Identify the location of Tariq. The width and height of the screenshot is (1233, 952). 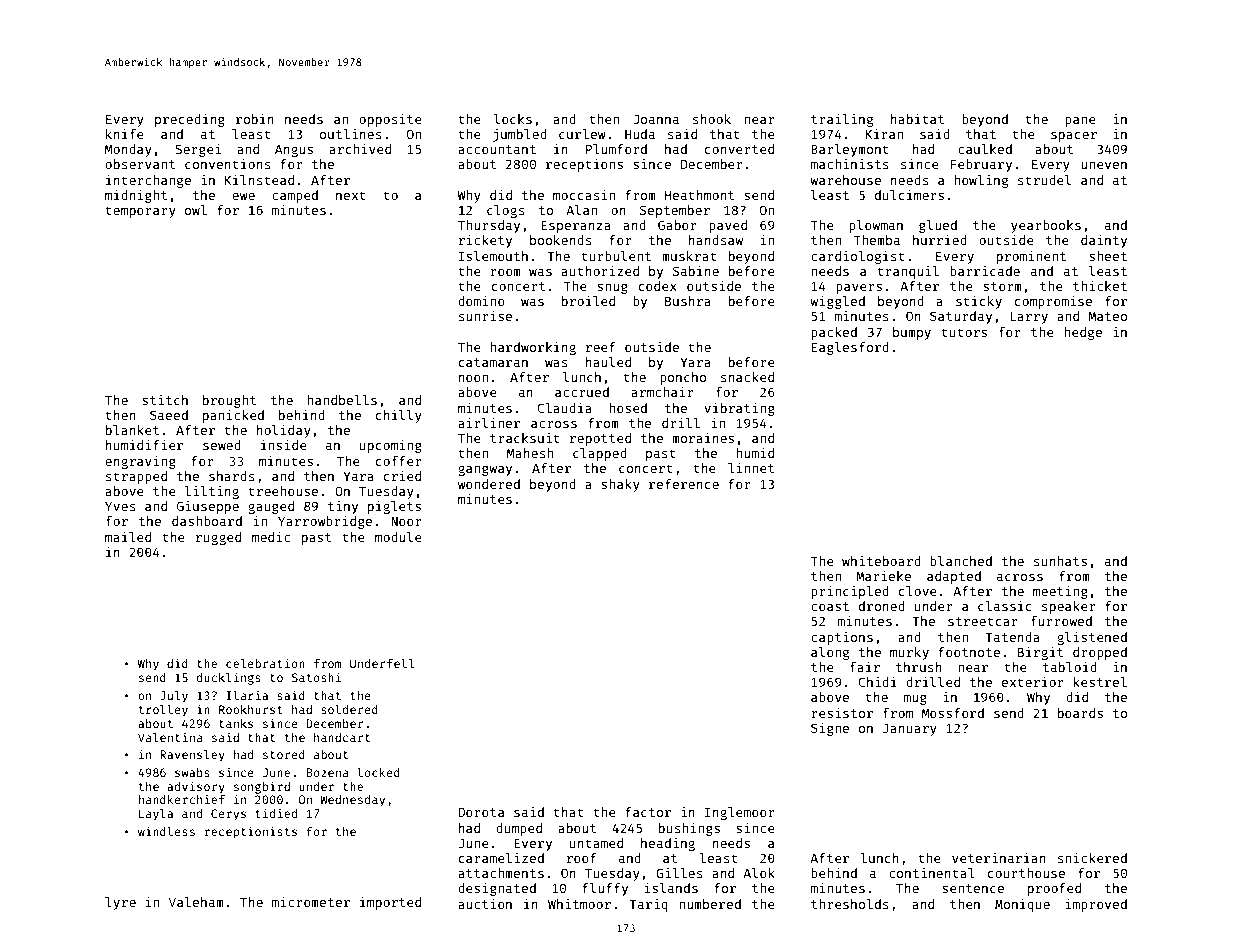
(648, 905).
